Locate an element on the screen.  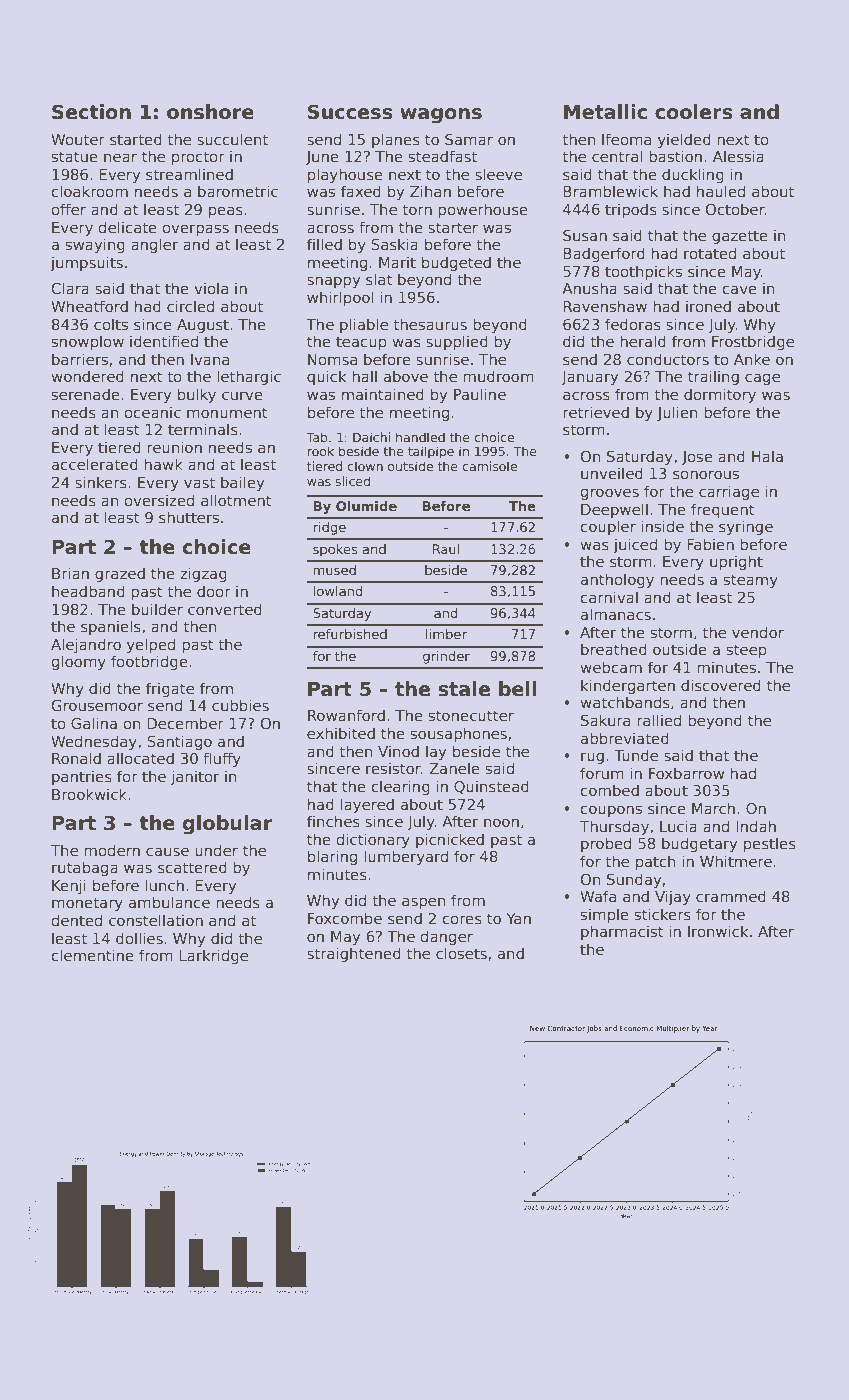
wagons is located at coordinates (441, 115).
